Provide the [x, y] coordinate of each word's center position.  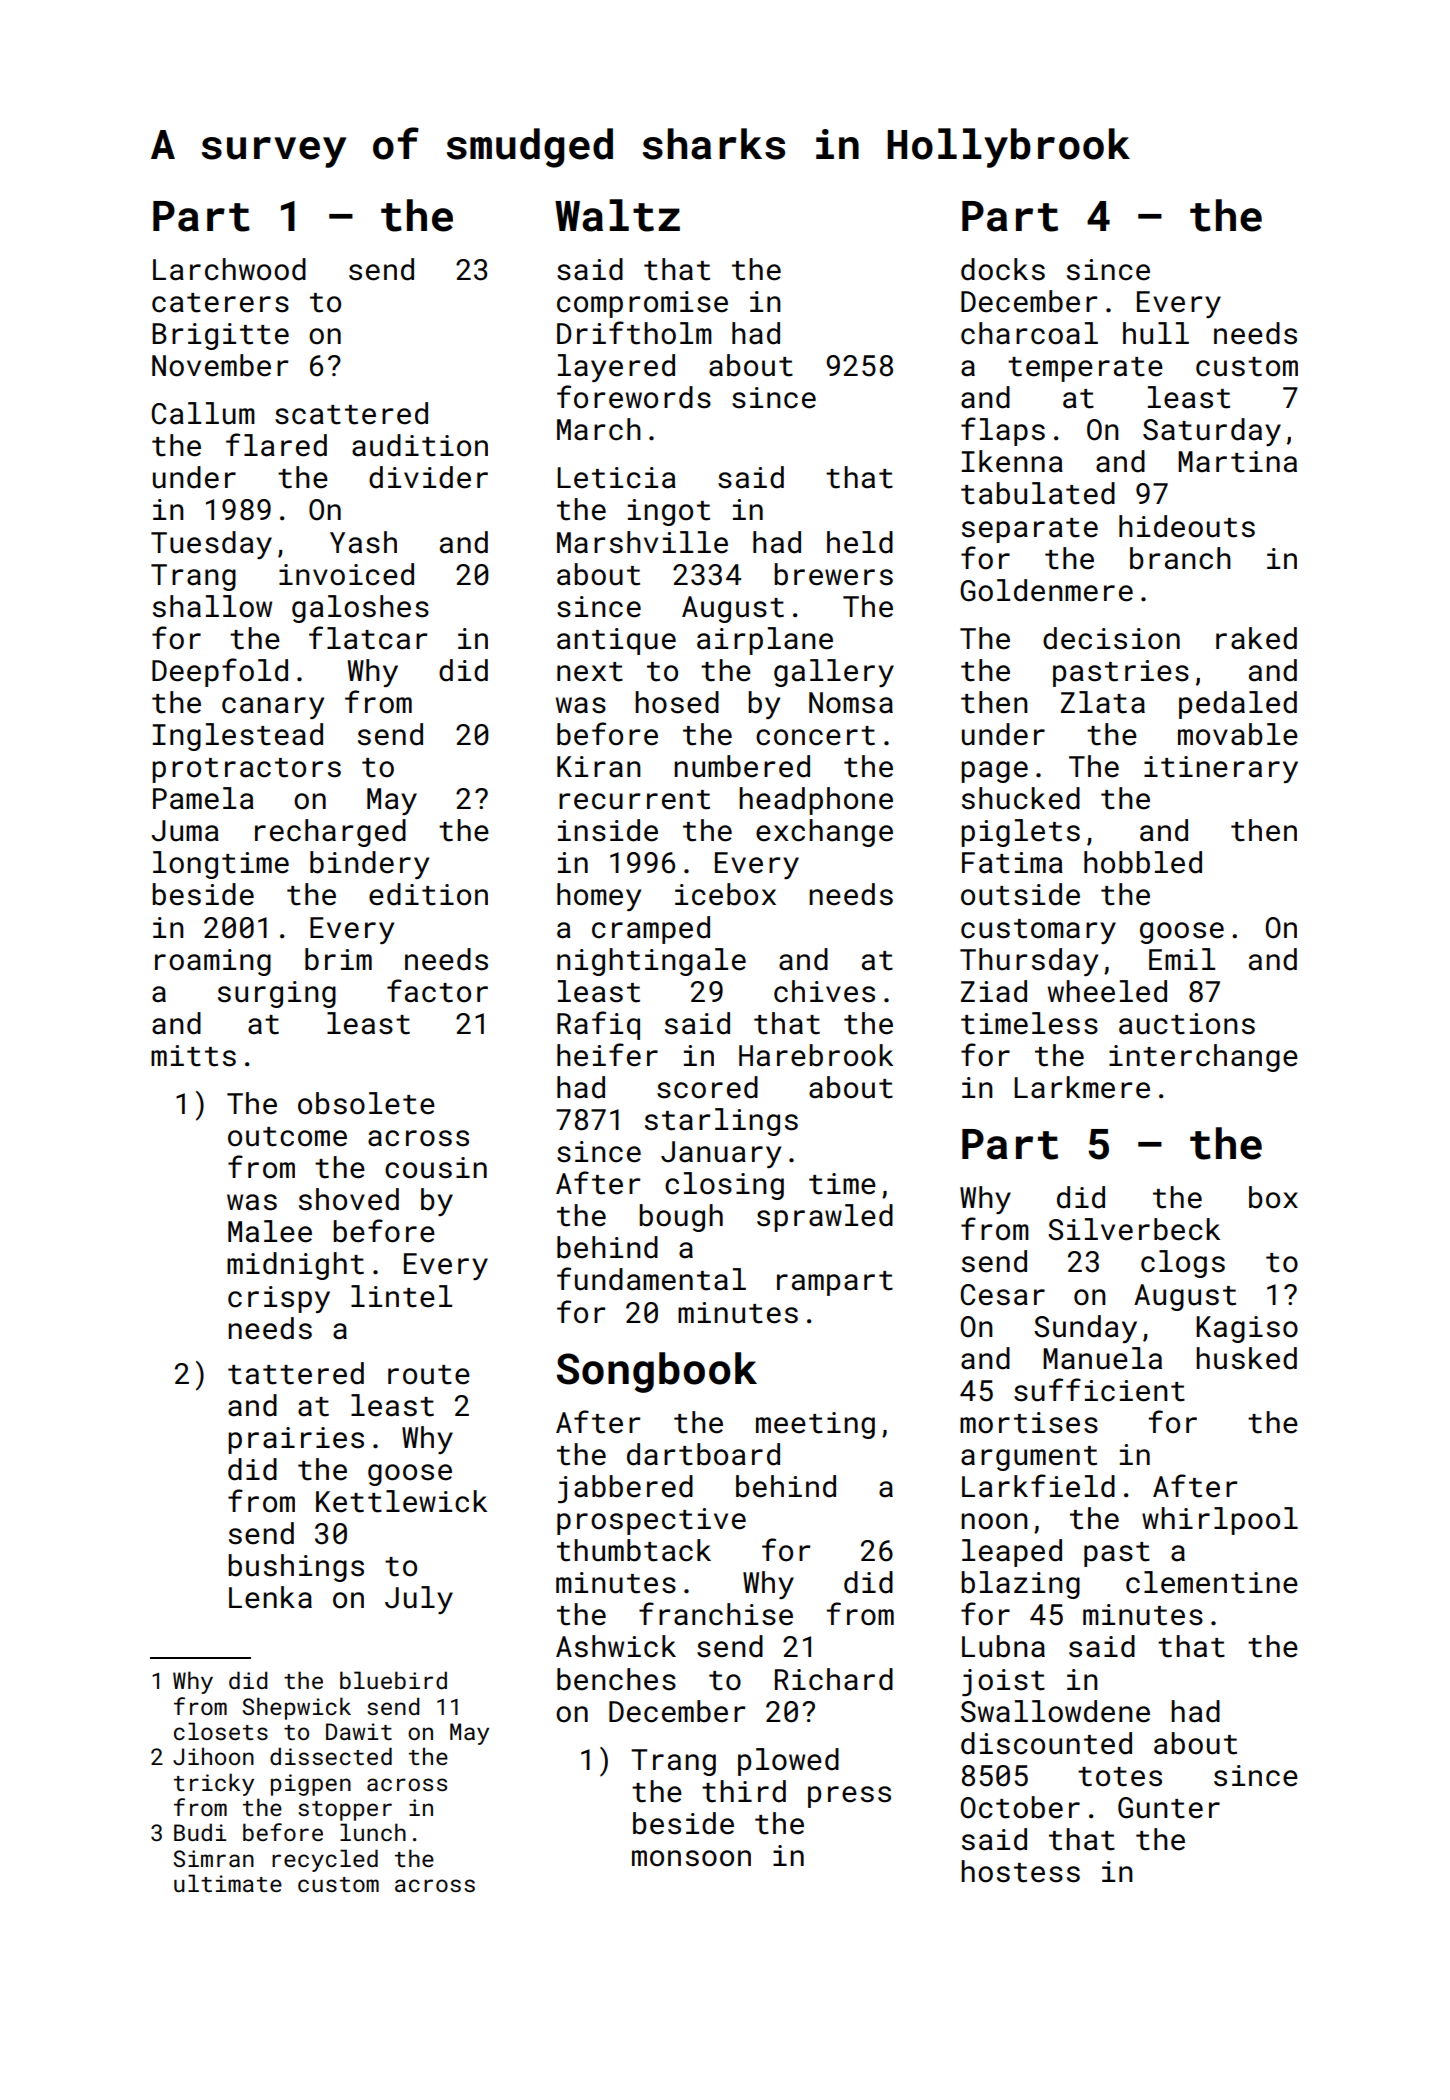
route [429, 1375]
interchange [1203, 1058]
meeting [815, 1425]
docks [1003, 269]
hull [1156, 333]
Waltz [617, 215]
